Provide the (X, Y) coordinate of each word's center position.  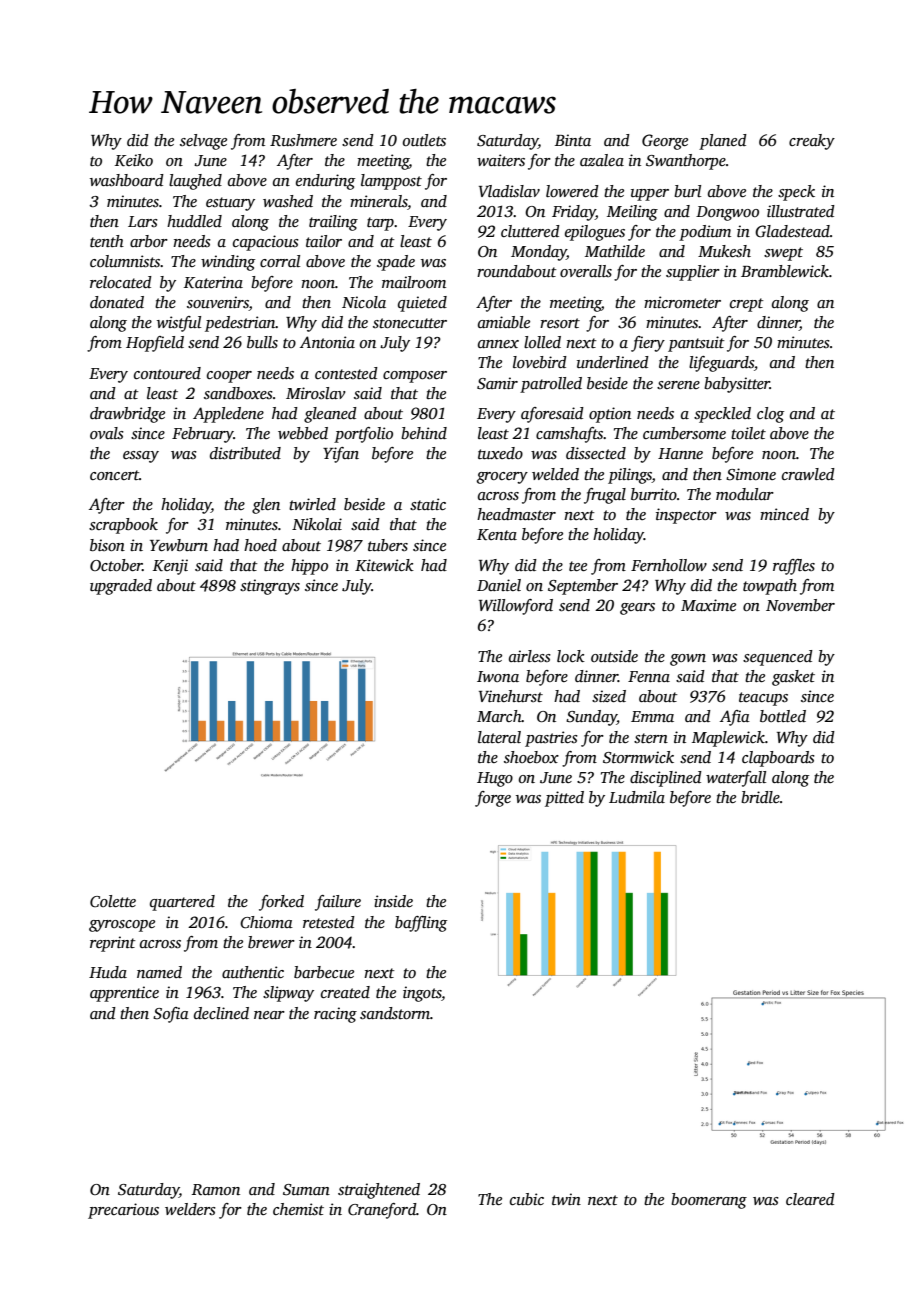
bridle (760, 797)
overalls (586, 271)
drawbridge (127, 415)
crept (747, 305)
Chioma (266, 922)
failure (338, 903)
